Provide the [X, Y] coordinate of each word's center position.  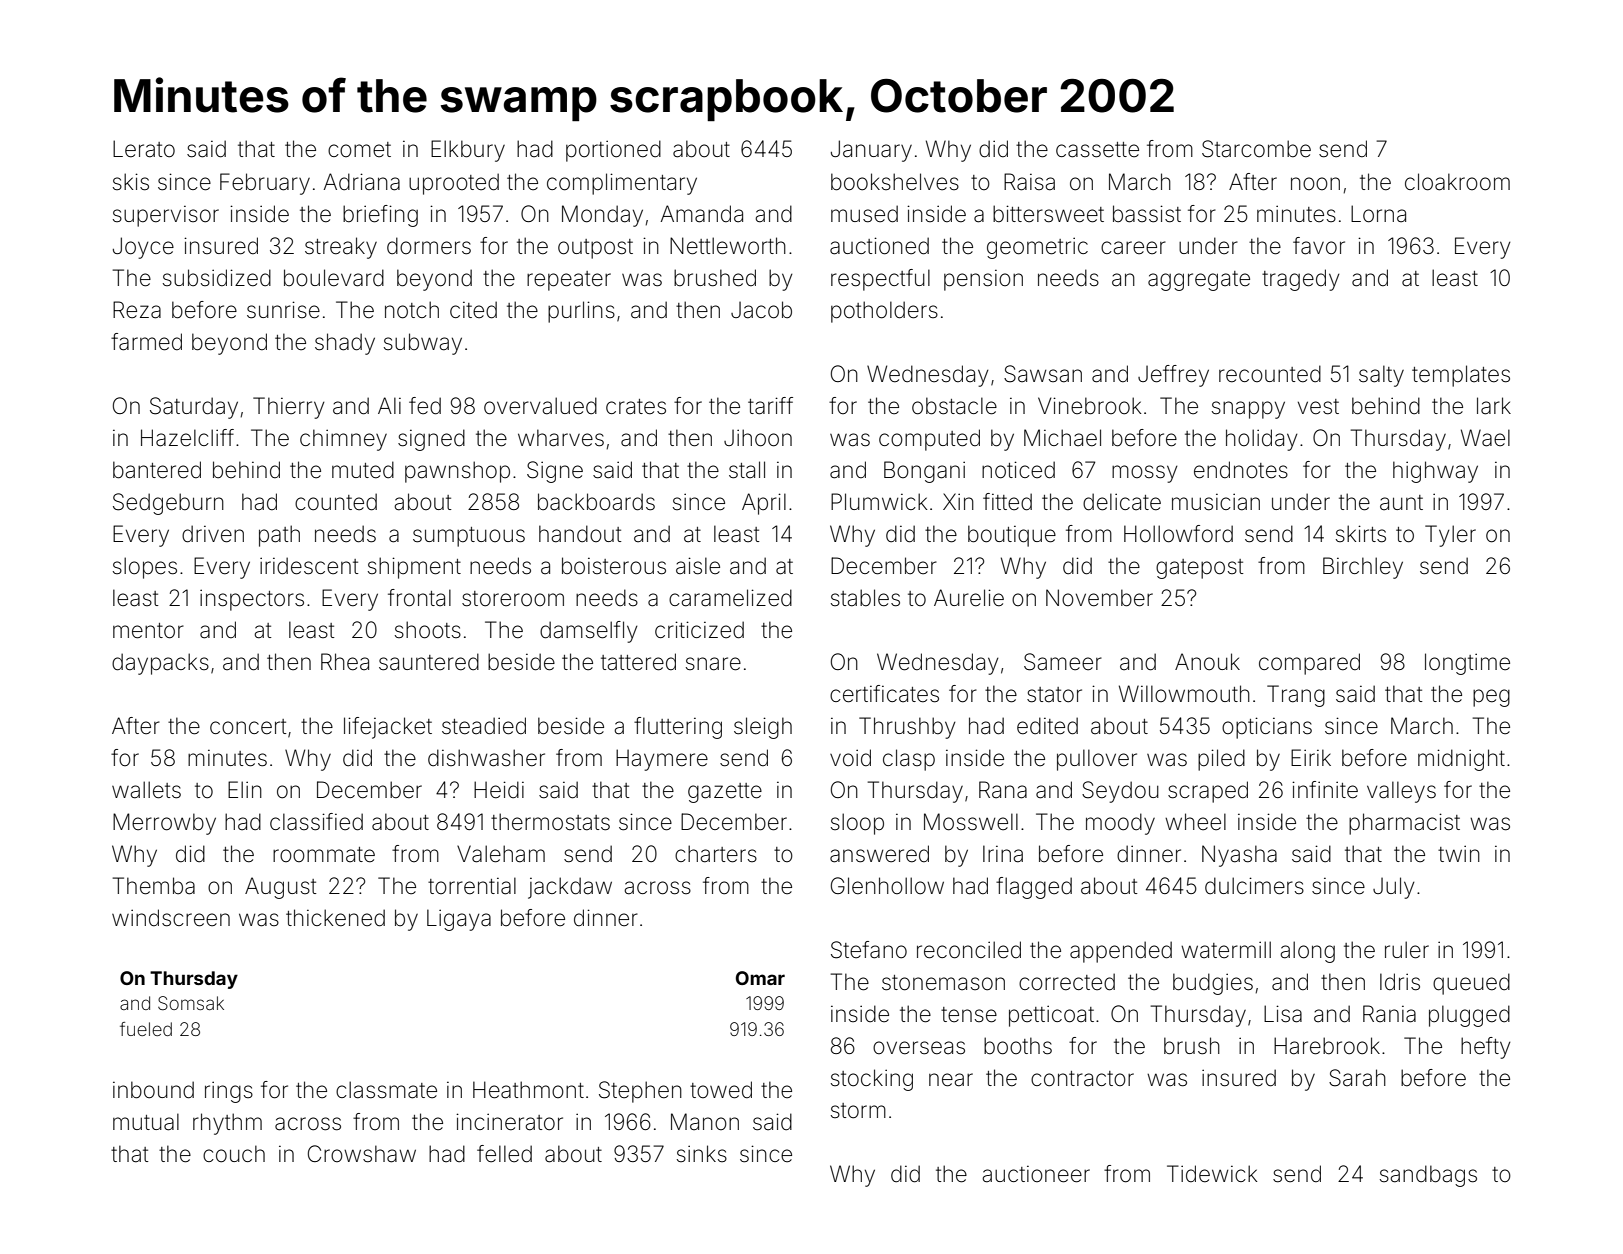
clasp [909, 760]
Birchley [1363, 568]
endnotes [1241, 470]
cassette [1097, 150]
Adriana [362, 182]
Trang [1296, 696]
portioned [613, 151]
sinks [702, 1153]
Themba [154, 886]
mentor [148, 631]
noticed [1018, 470]
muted [363, 470]
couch [234, 1154]
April [764, 504]
